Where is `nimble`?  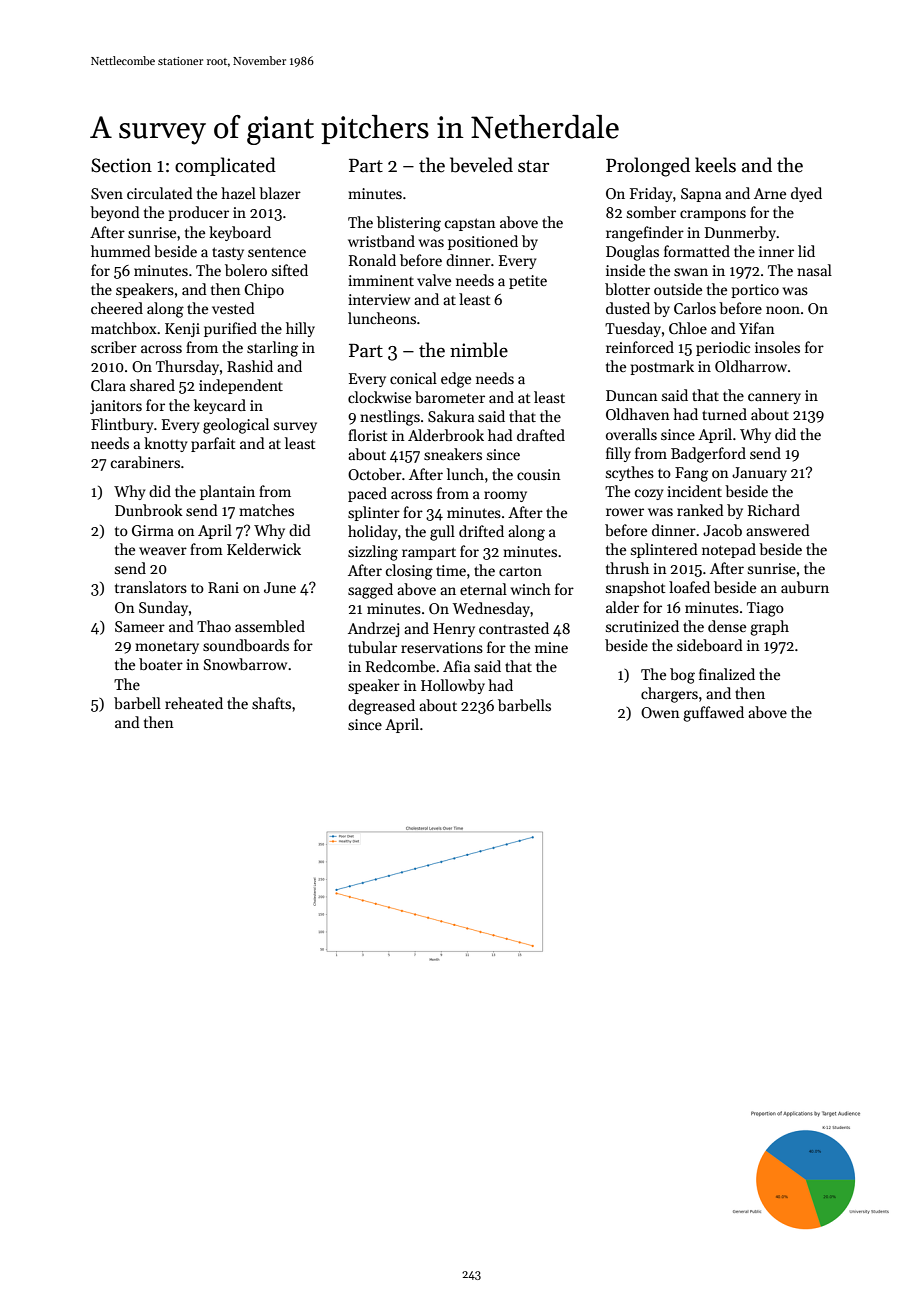 nimble is located at coordinates (479, 350).
